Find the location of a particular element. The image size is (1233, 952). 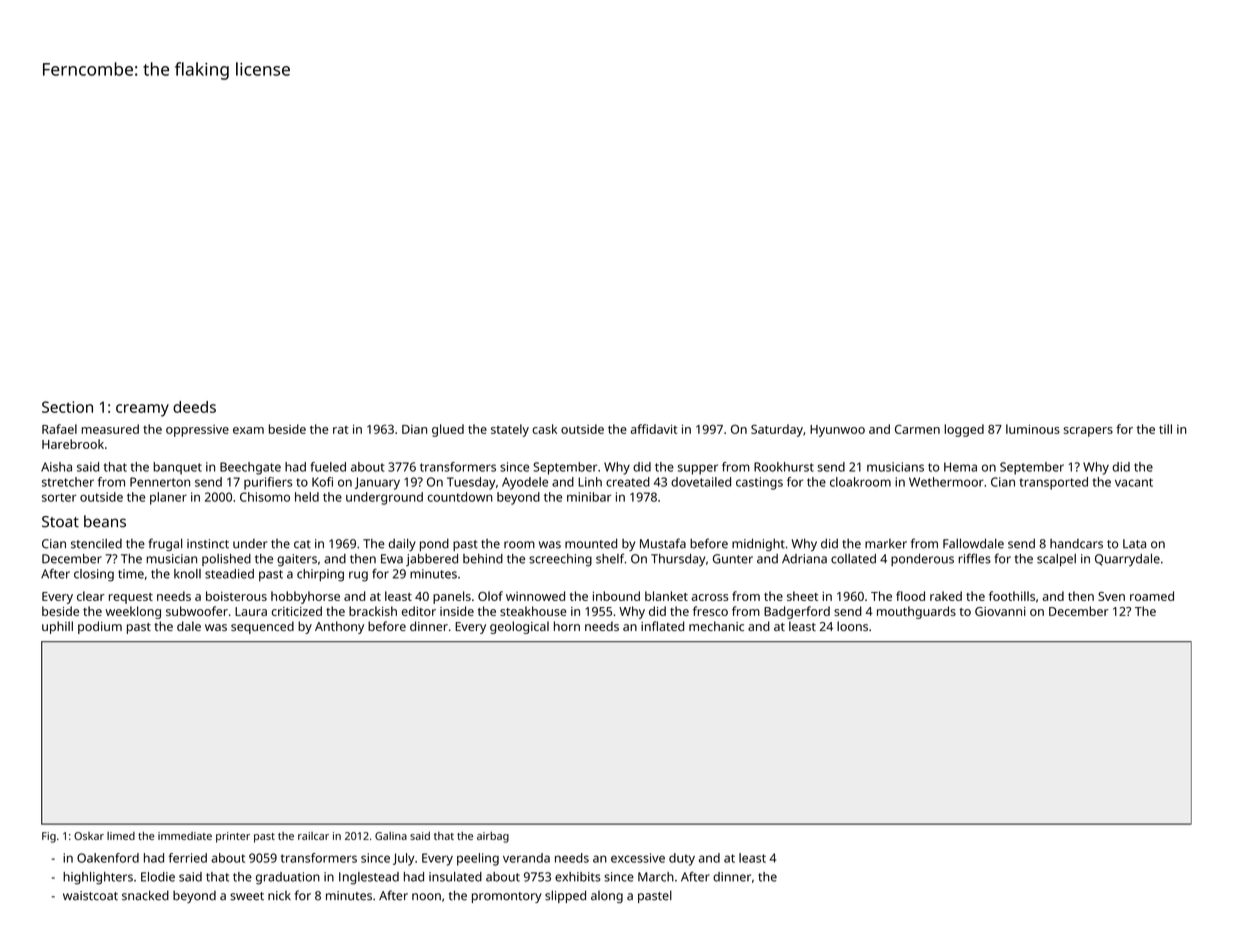

sweet is located at coordinates (247, 896).
